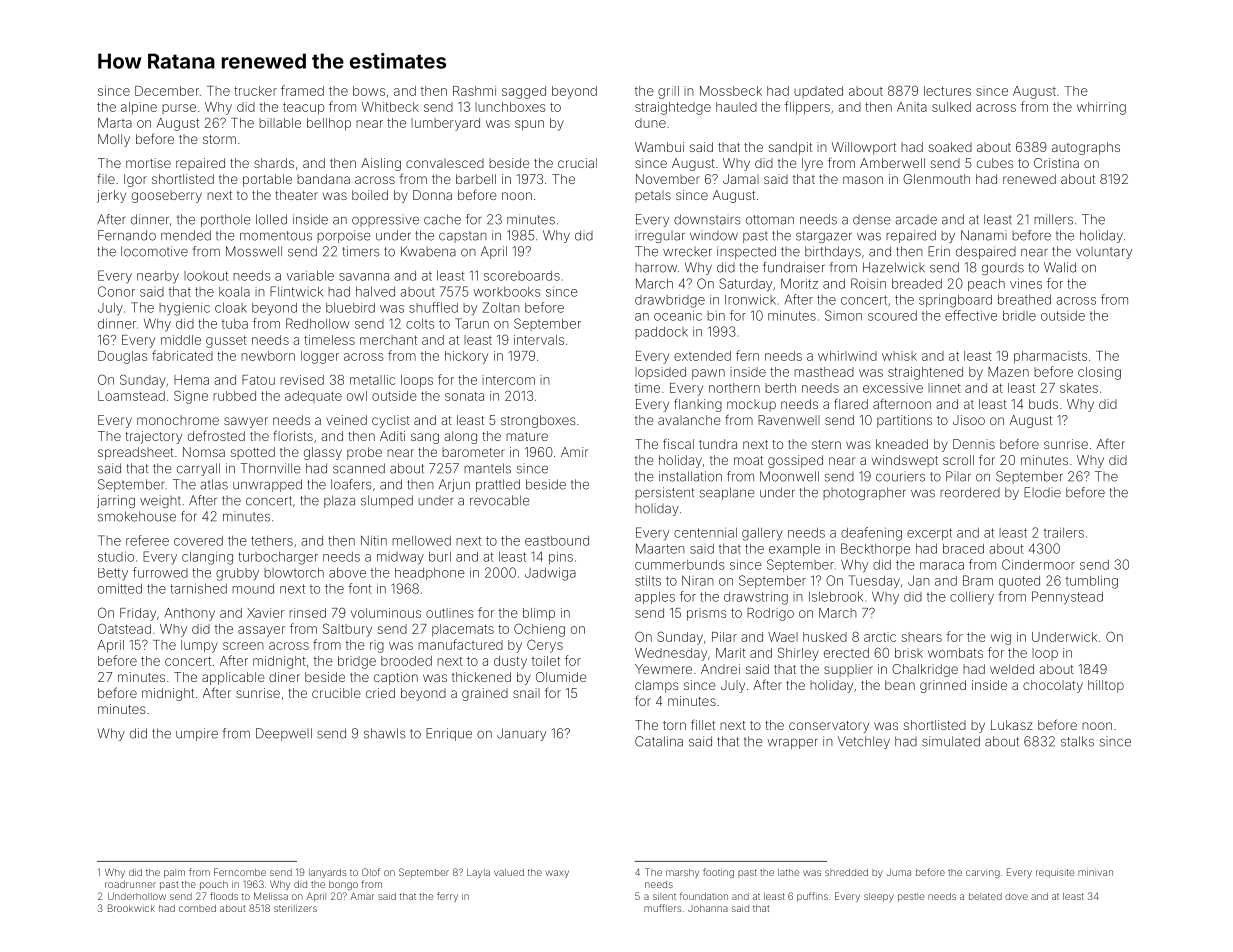  What do you see at coordinates (153, 437) in the image?
I see `trajectory` at bounding box center [153, 437].
